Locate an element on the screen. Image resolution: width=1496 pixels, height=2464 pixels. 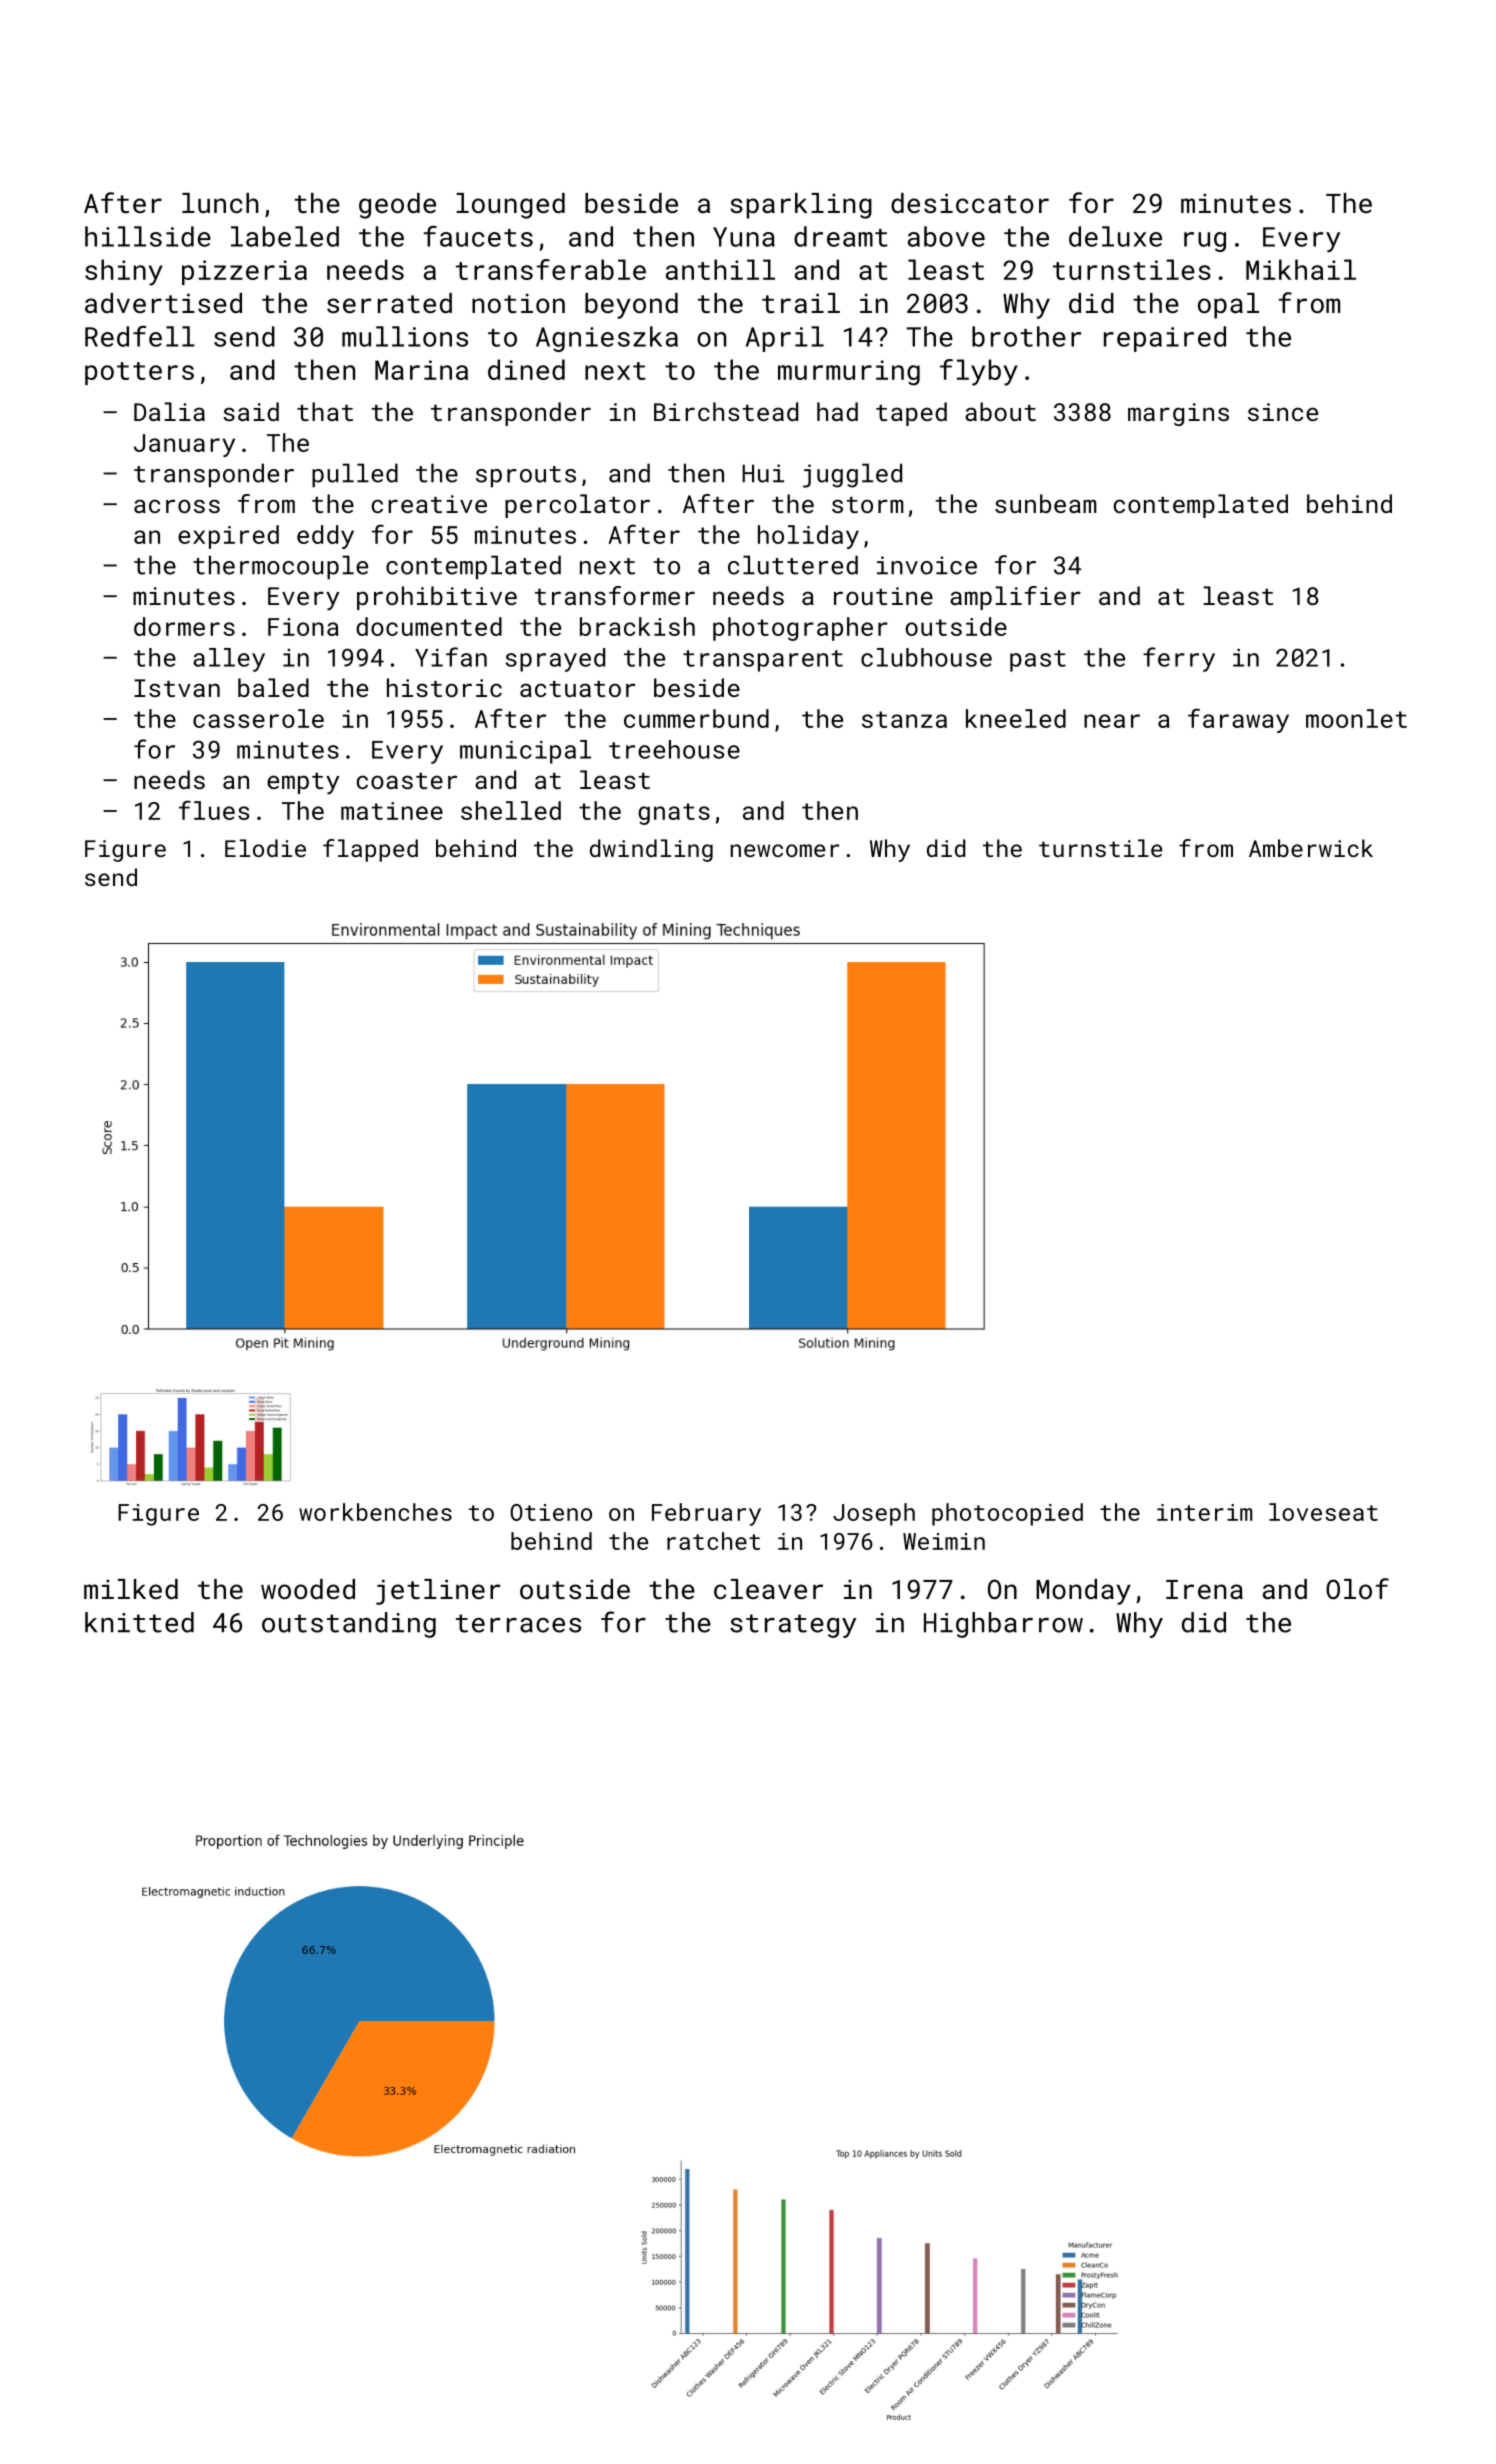
Dalia is located at coordinates (169, 411).
